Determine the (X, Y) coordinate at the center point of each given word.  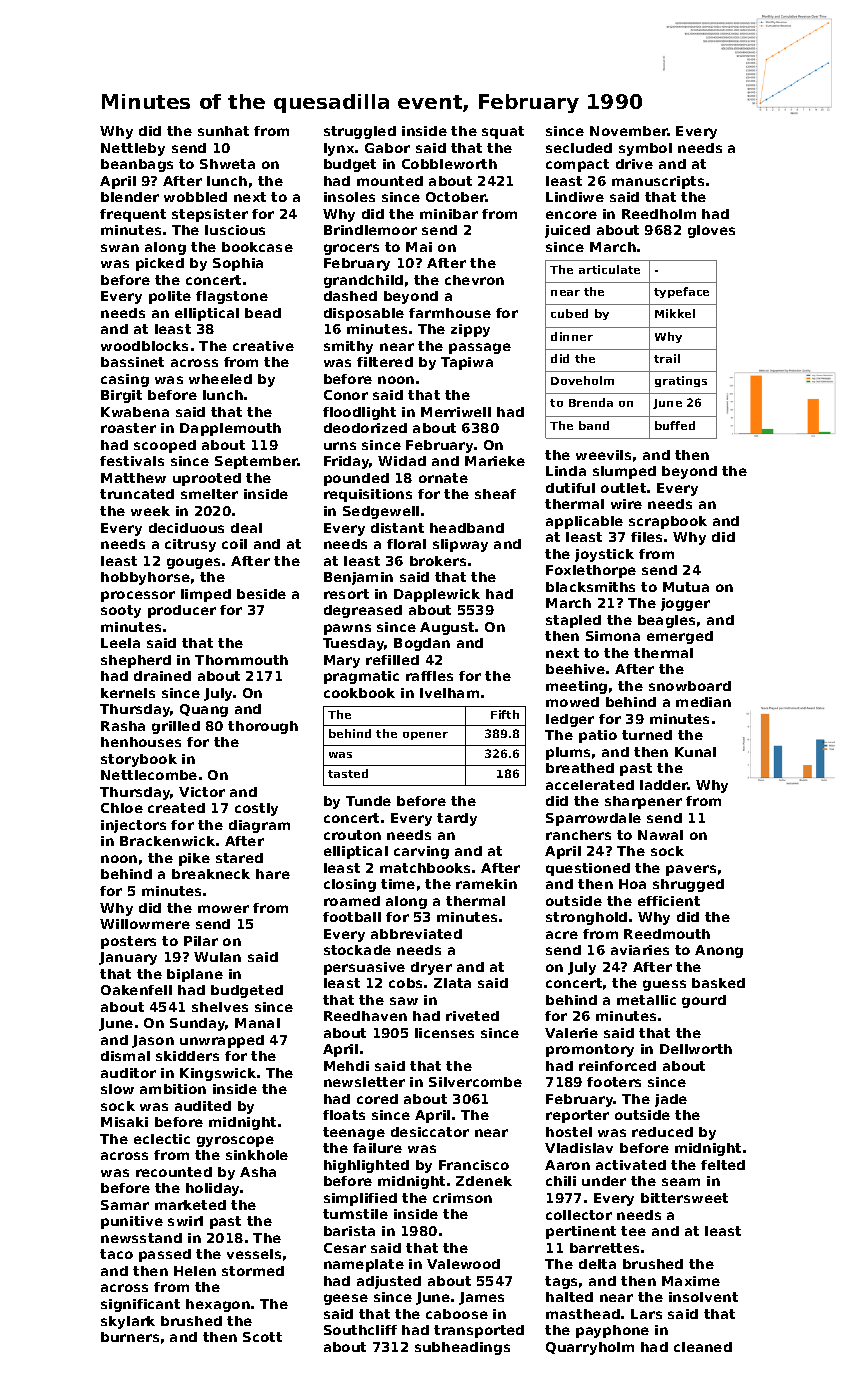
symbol (645, 149)
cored (377, 1099)
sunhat (223, 131)
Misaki (124, 1122)
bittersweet (684, 1198)
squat (503, 132)
